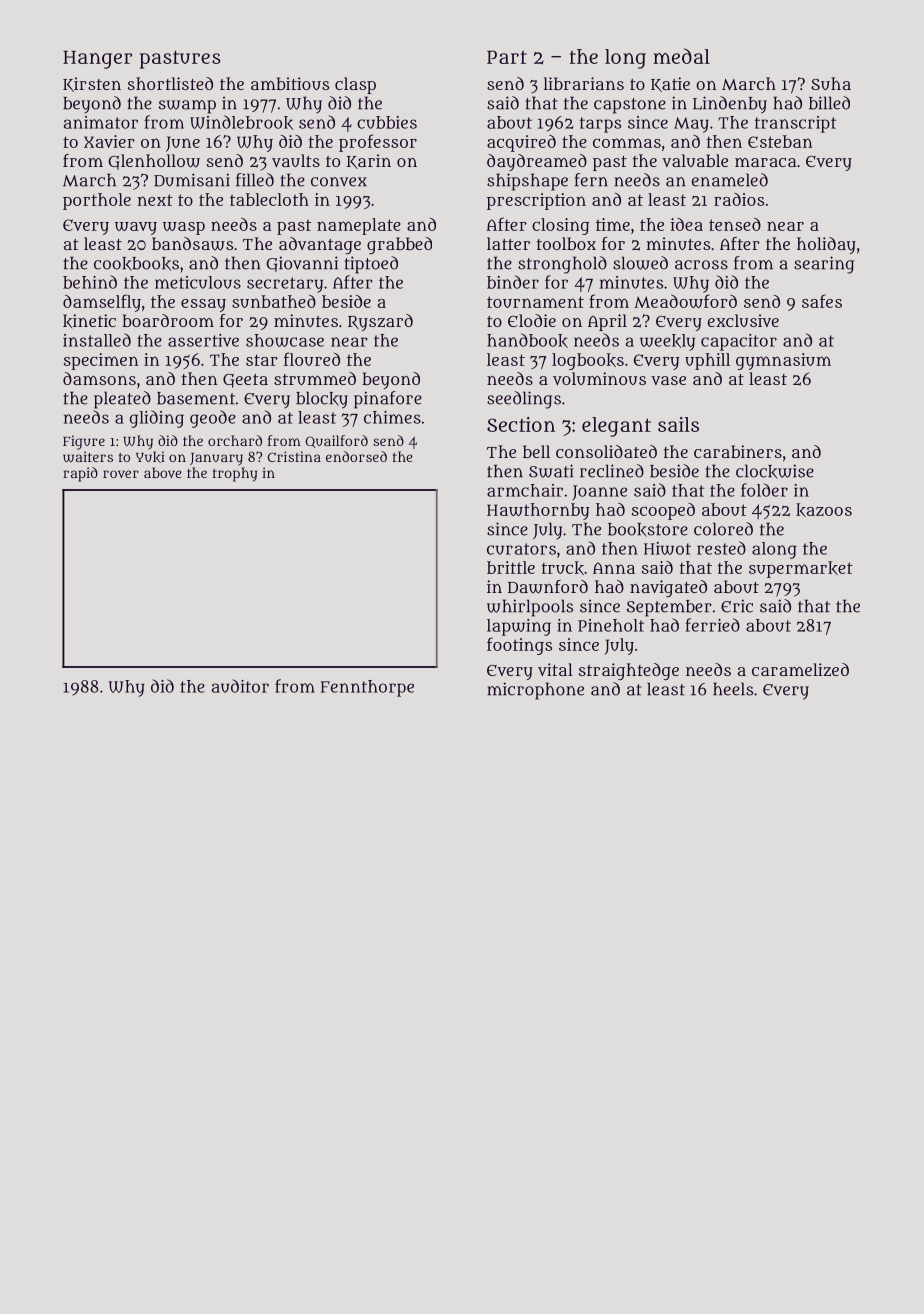 The width and height of the screenshot is (924, 1314). I want to click on seedlings, so click(524, 400).
